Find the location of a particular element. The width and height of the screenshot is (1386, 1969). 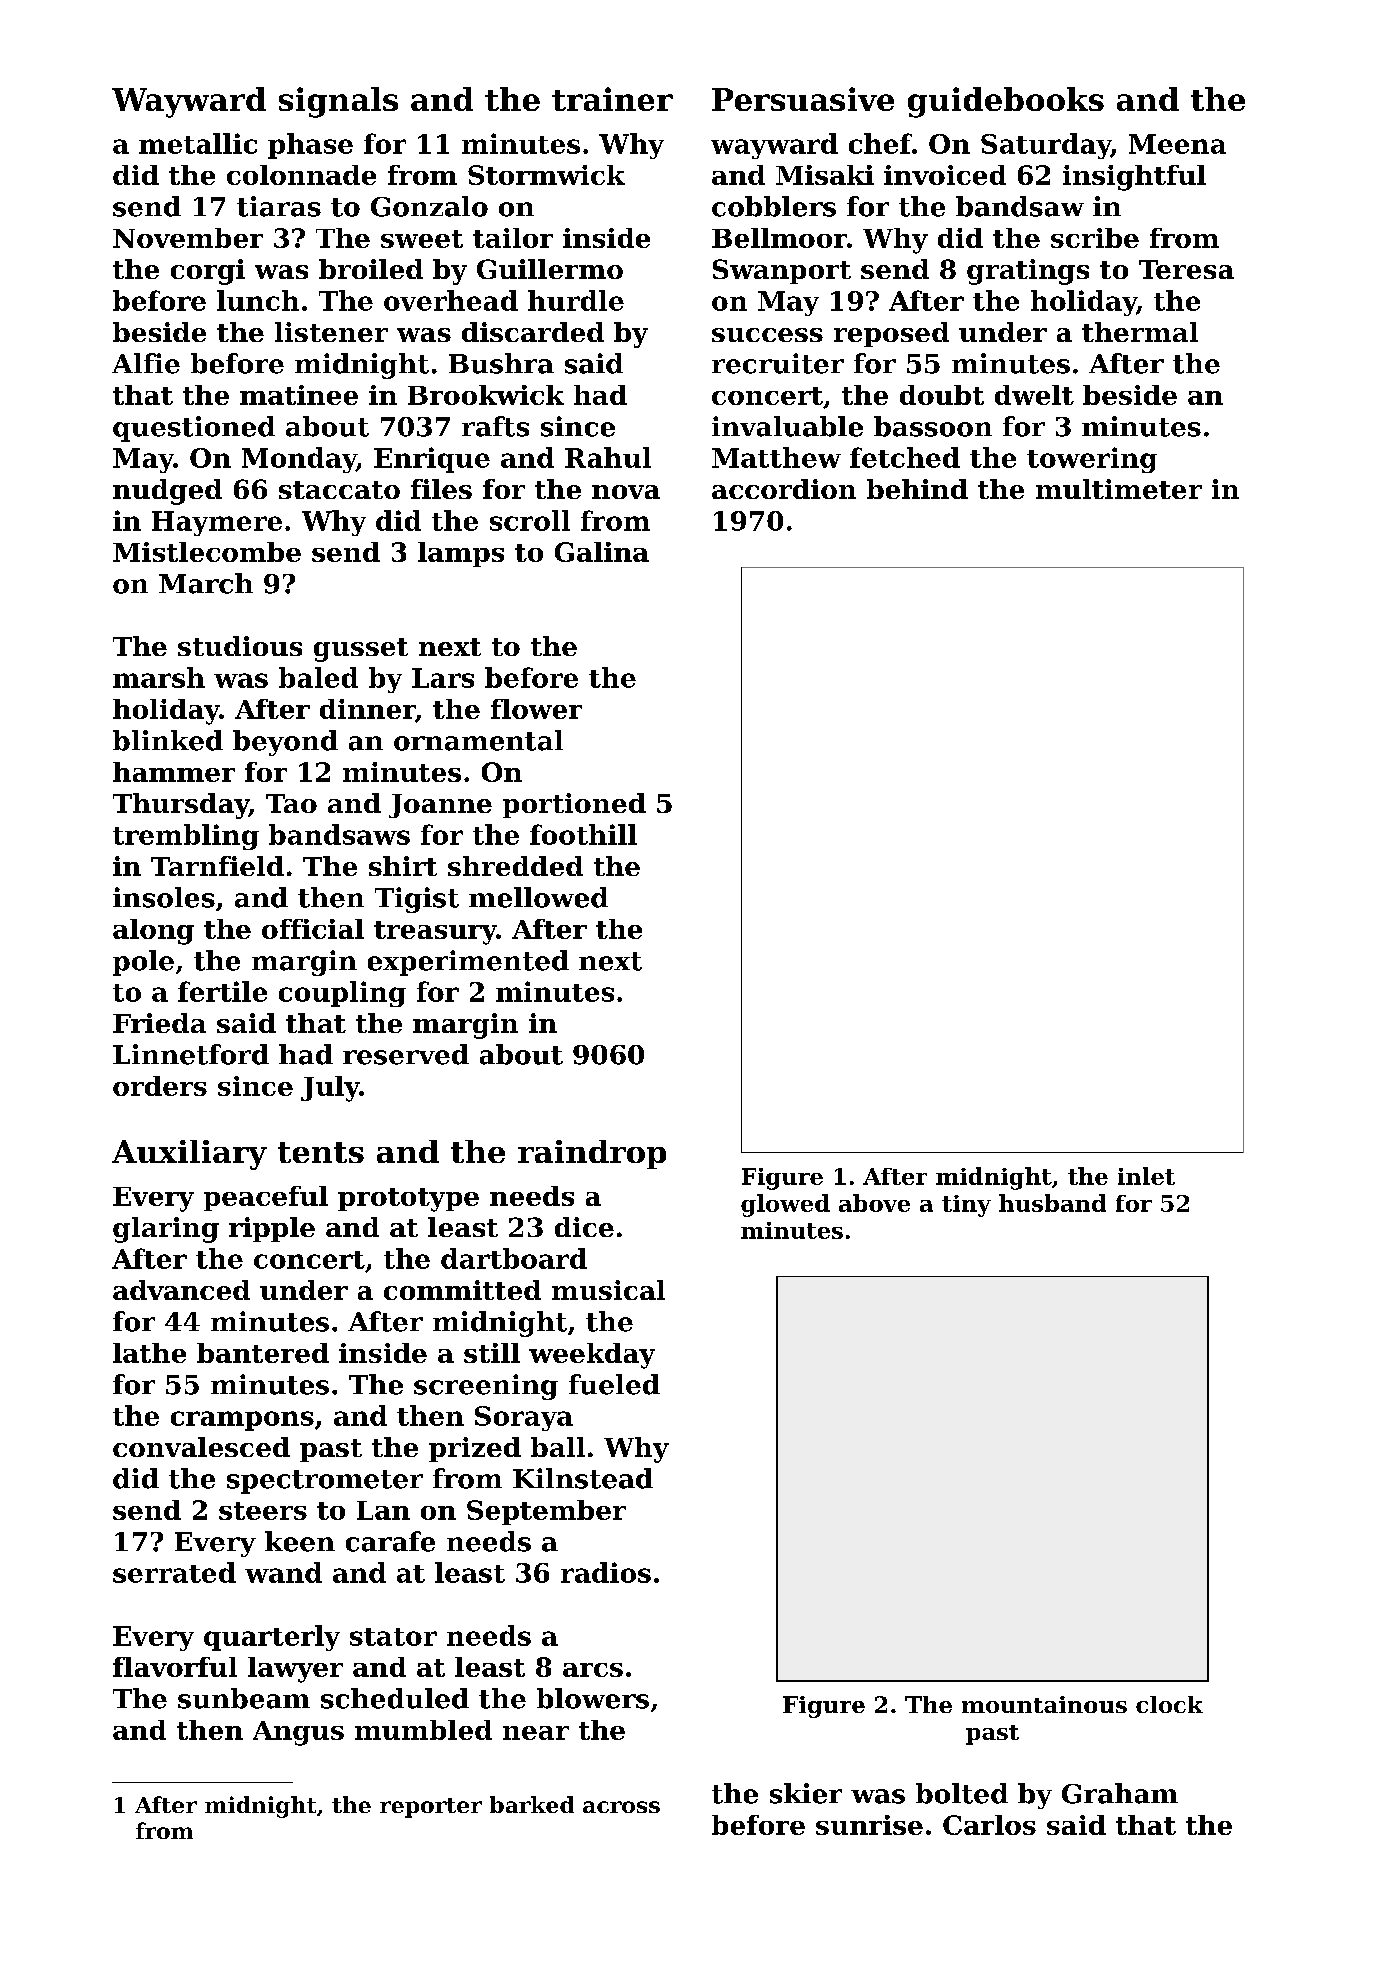

flavorful is located at coordinates (175, 1667).
